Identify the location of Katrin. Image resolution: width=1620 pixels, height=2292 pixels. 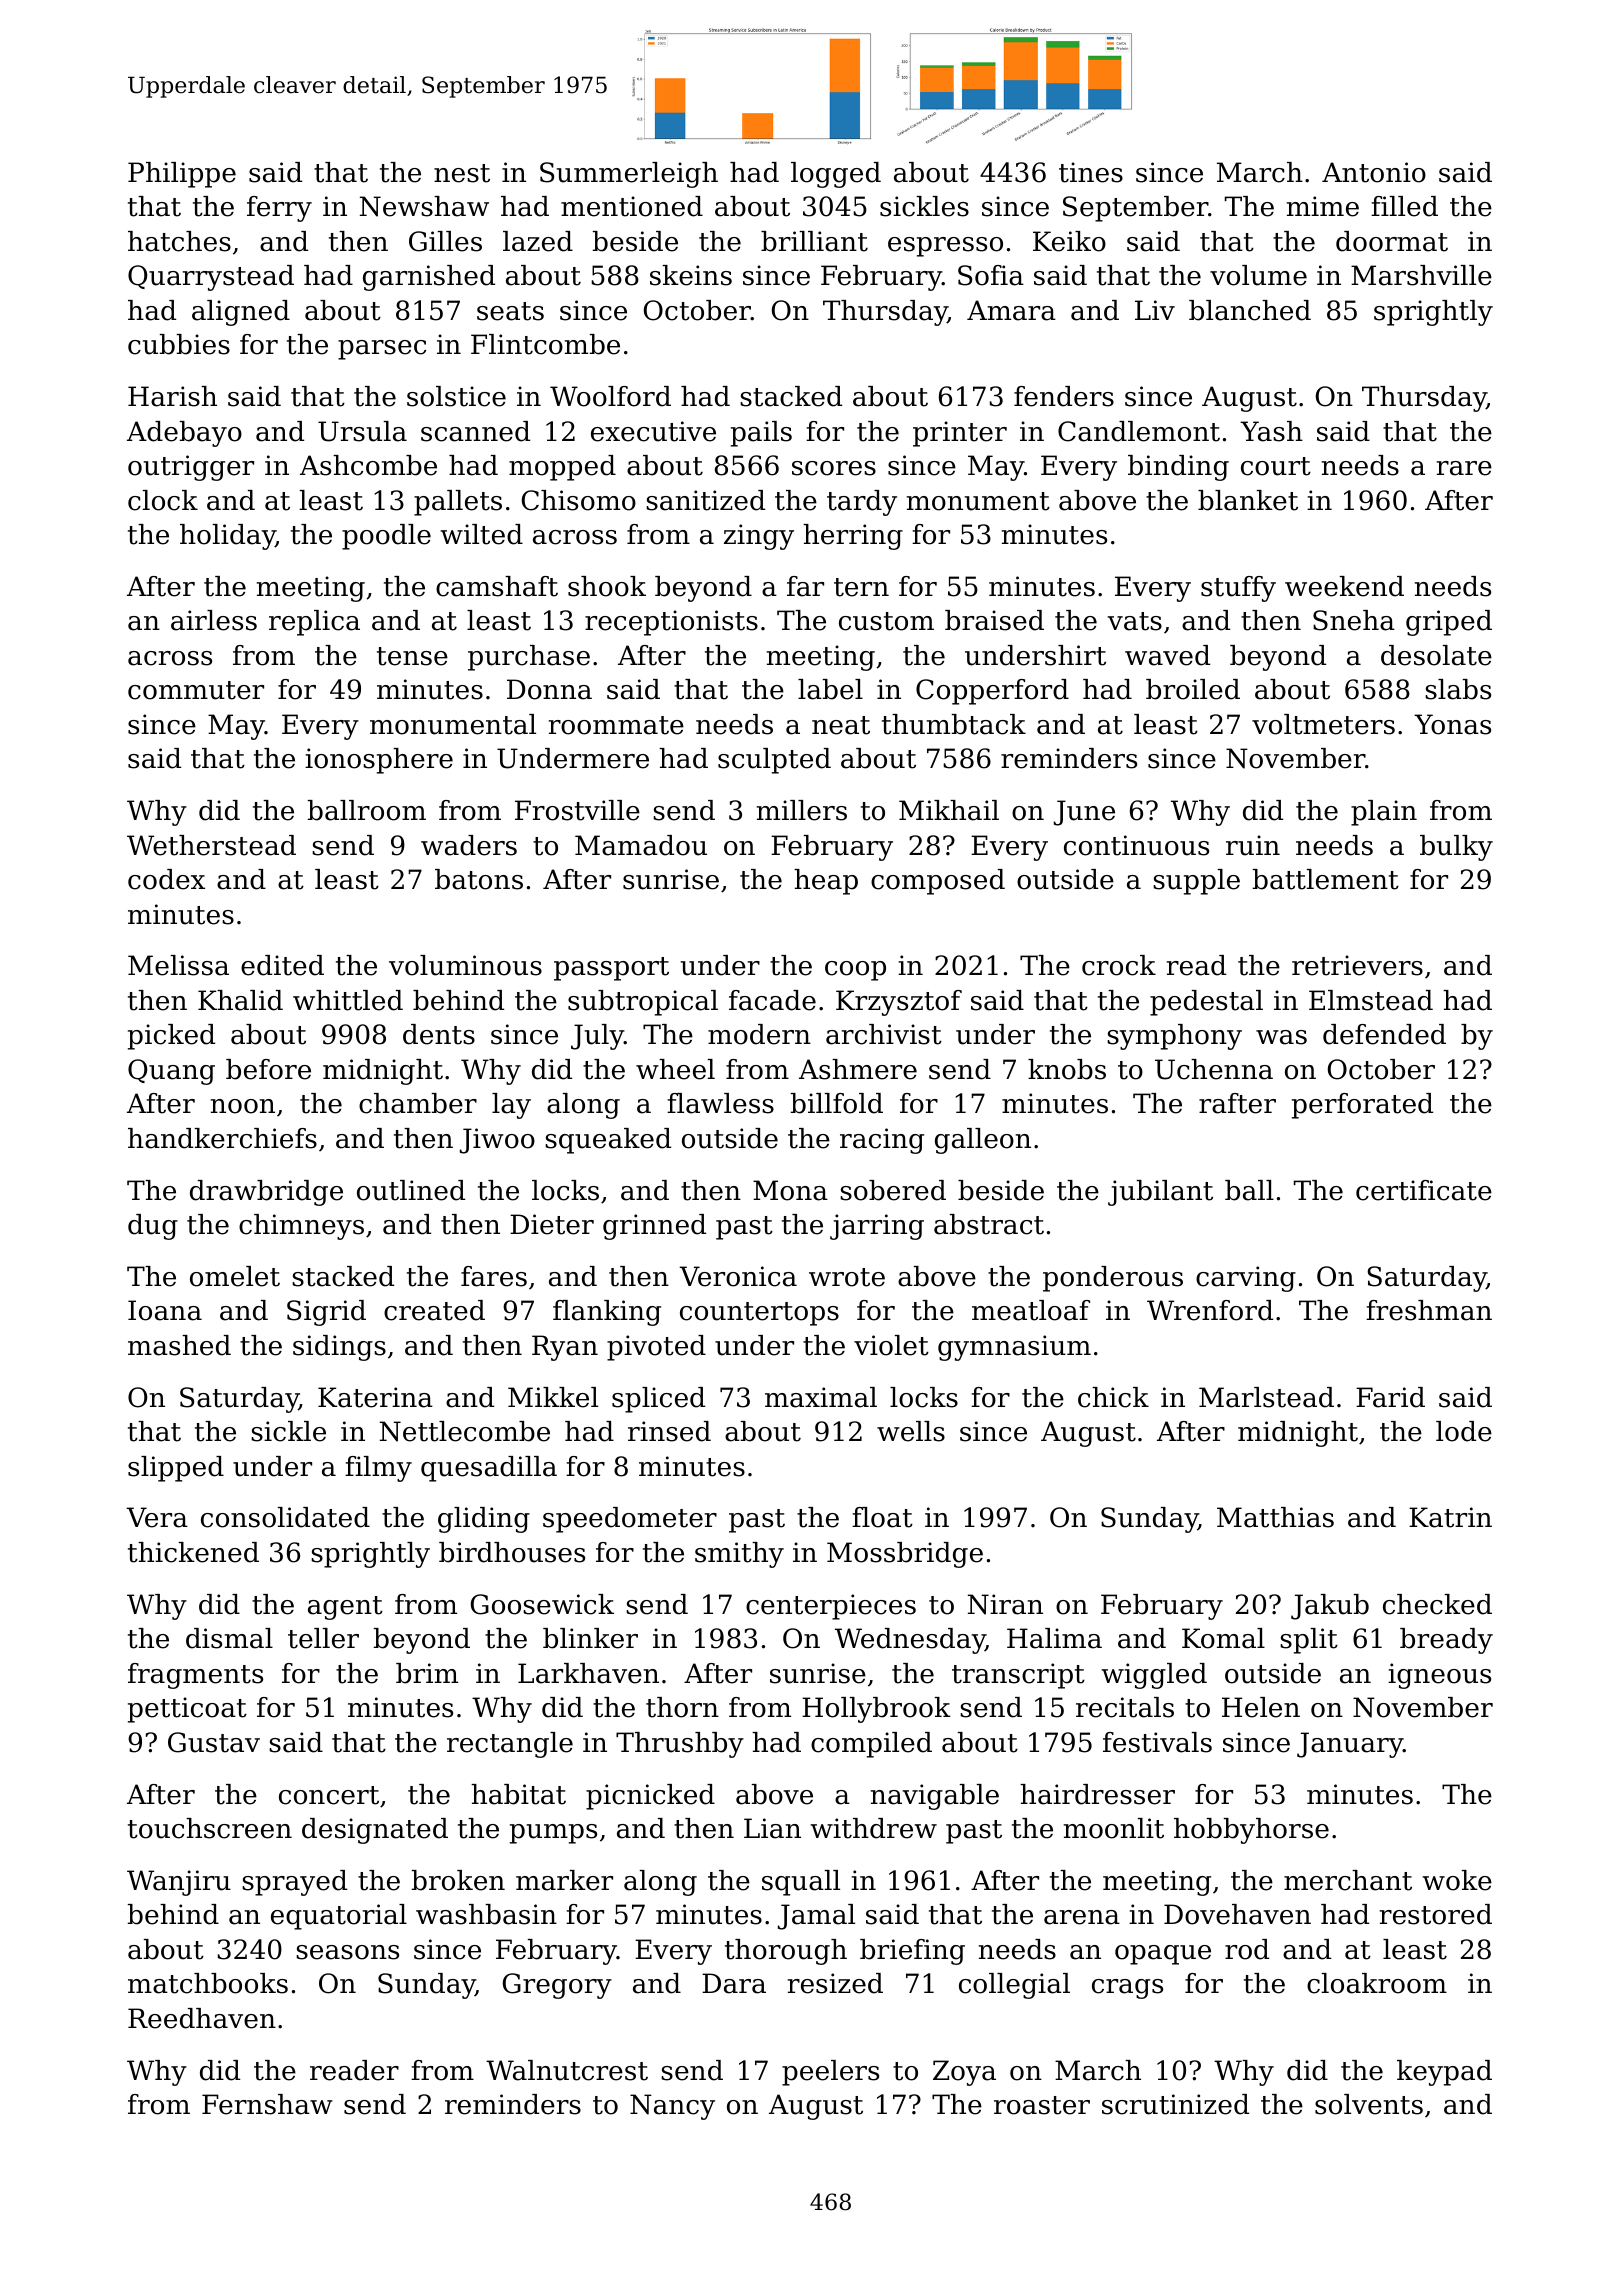
(1450, 1517).
